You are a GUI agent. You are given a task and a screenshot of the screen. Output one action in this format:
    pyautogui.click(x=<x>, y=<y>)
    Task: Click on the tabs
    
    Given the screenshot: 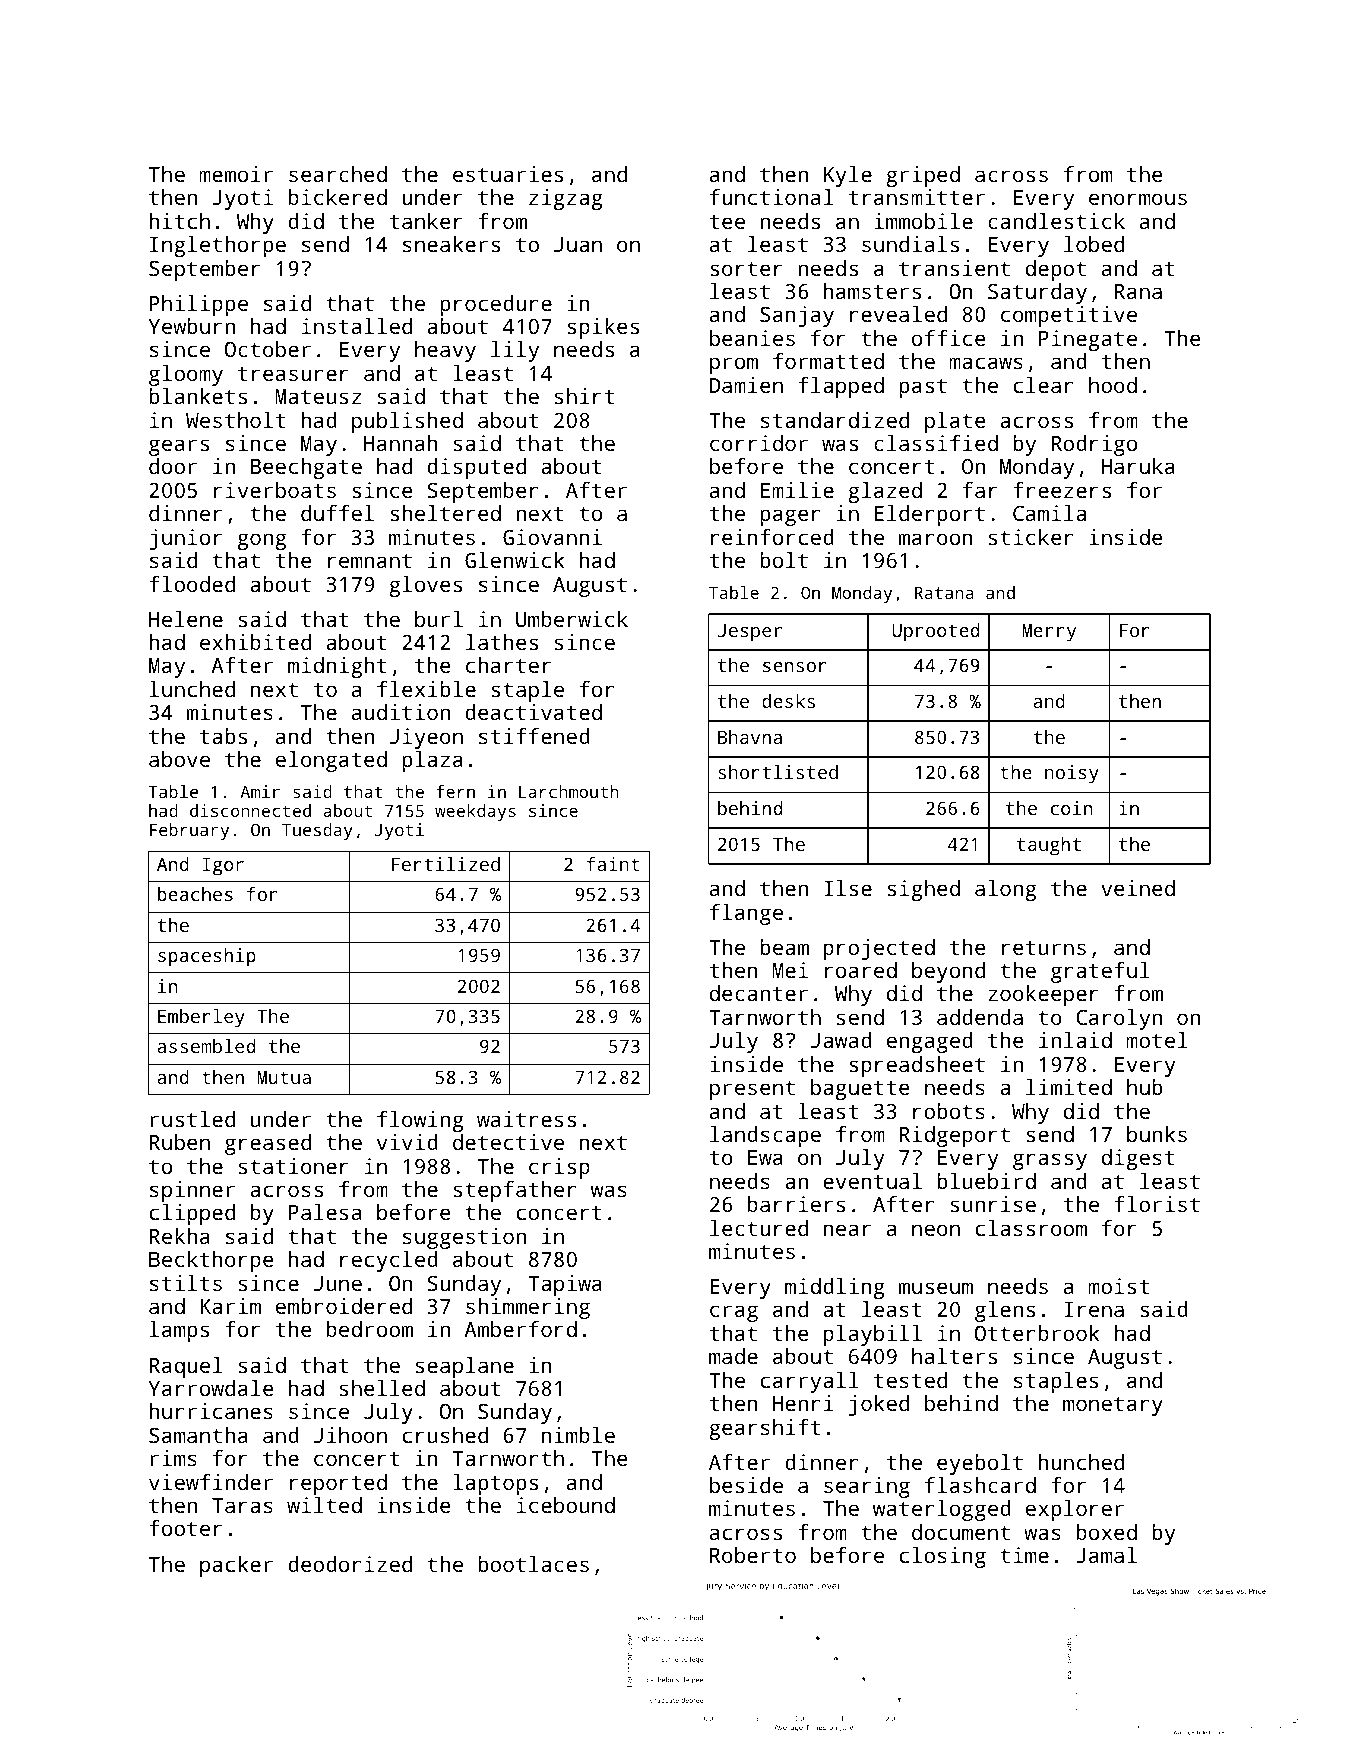 What is the action you would take?
    pyautogui.click(x=223, y=736)
